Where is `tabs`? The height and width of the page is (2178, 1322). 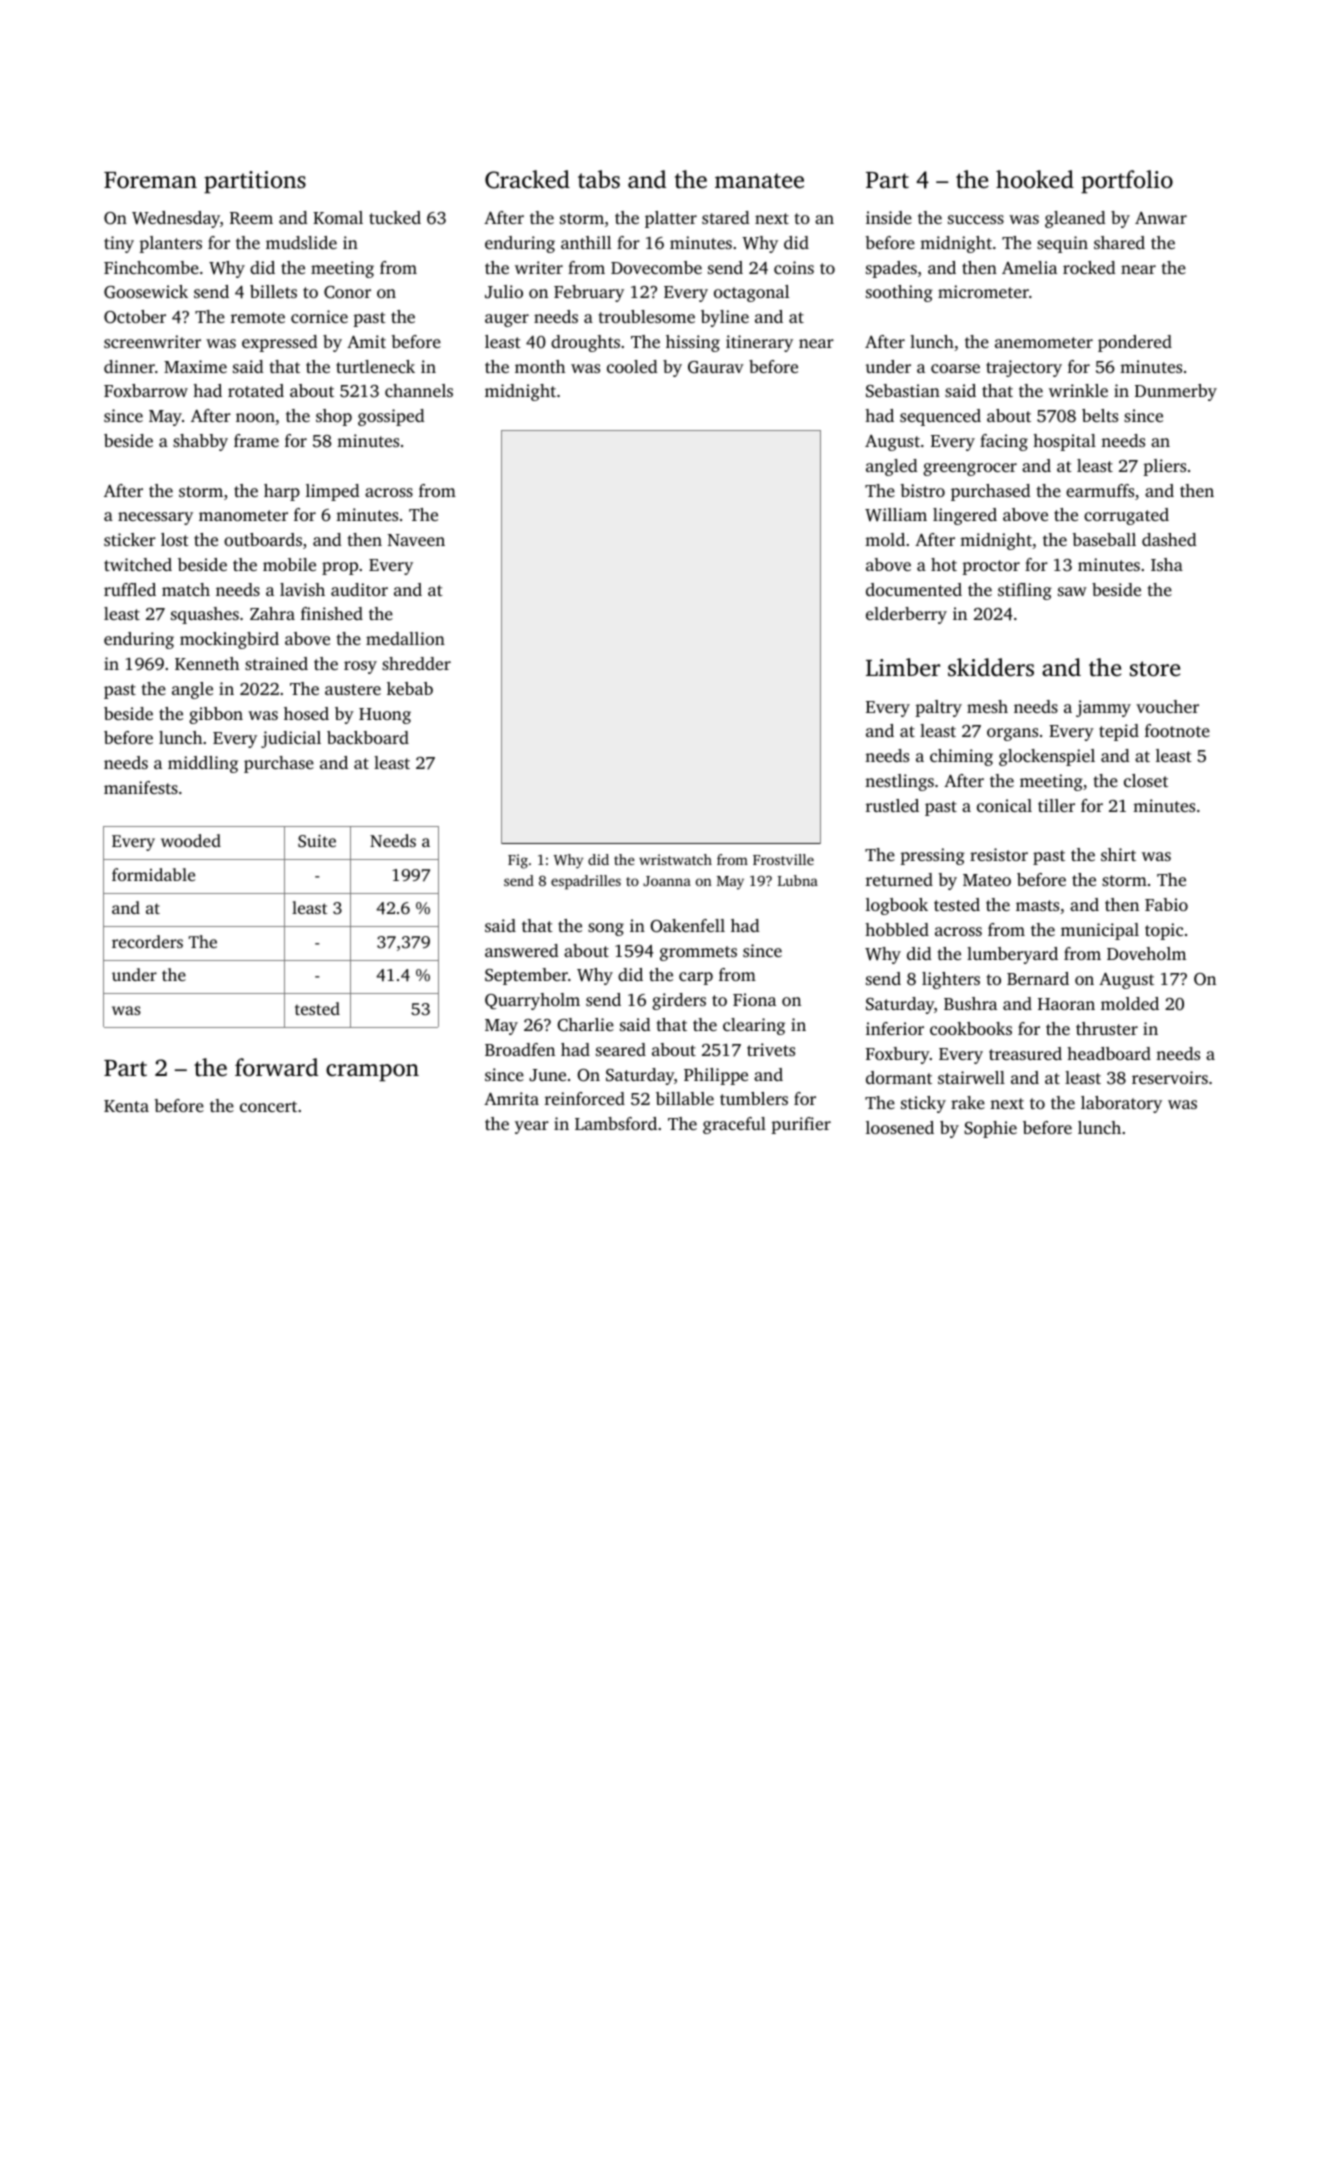
tabs is located at coordinates (599, 179).
